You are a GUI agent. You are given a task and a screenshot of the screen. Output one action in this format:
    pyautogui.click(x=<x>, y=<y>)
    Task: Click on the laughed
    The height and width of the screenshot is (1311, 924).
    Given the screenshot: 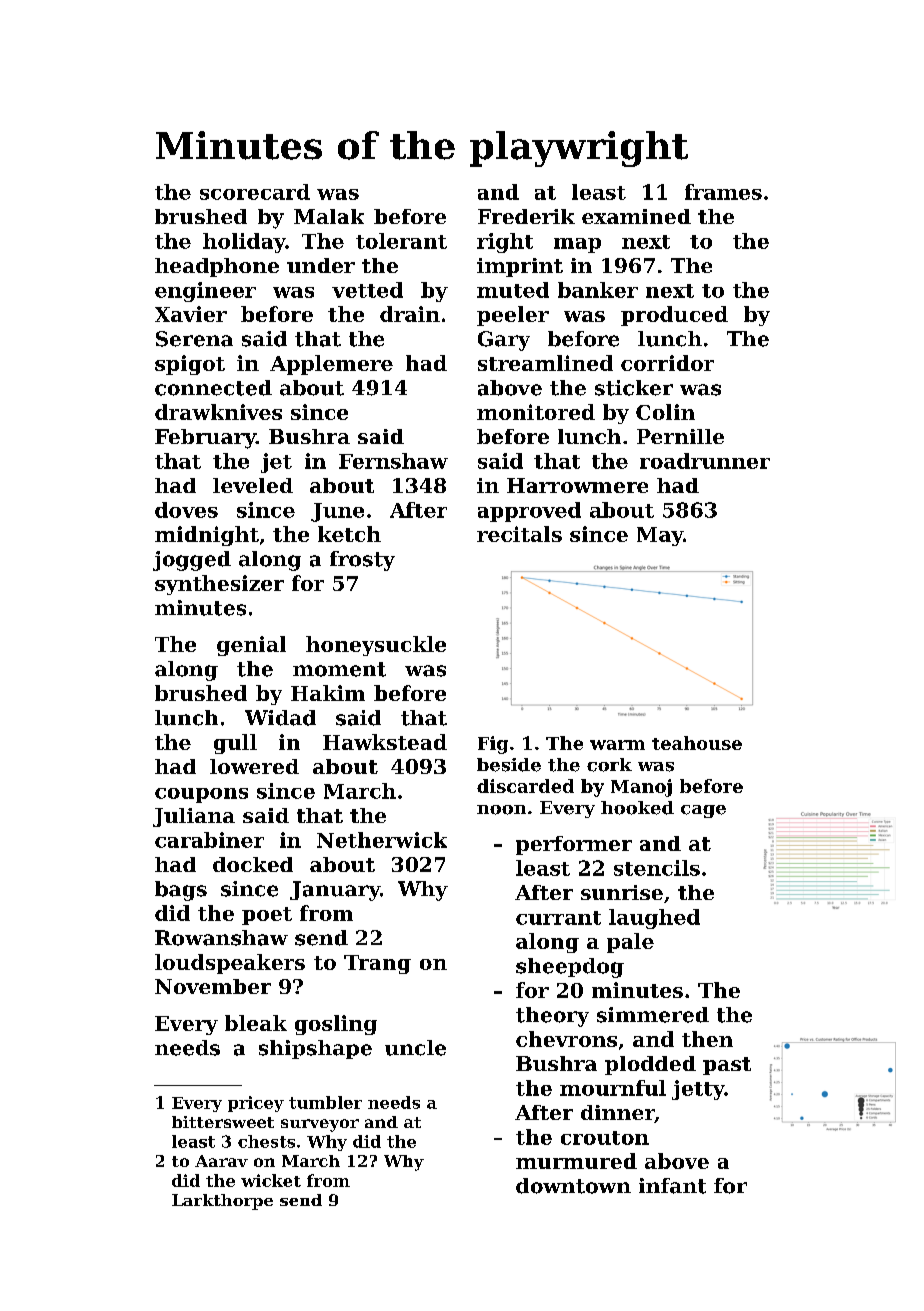 What is the action you would take?
    pyautogui.click(x=654, y=919)
